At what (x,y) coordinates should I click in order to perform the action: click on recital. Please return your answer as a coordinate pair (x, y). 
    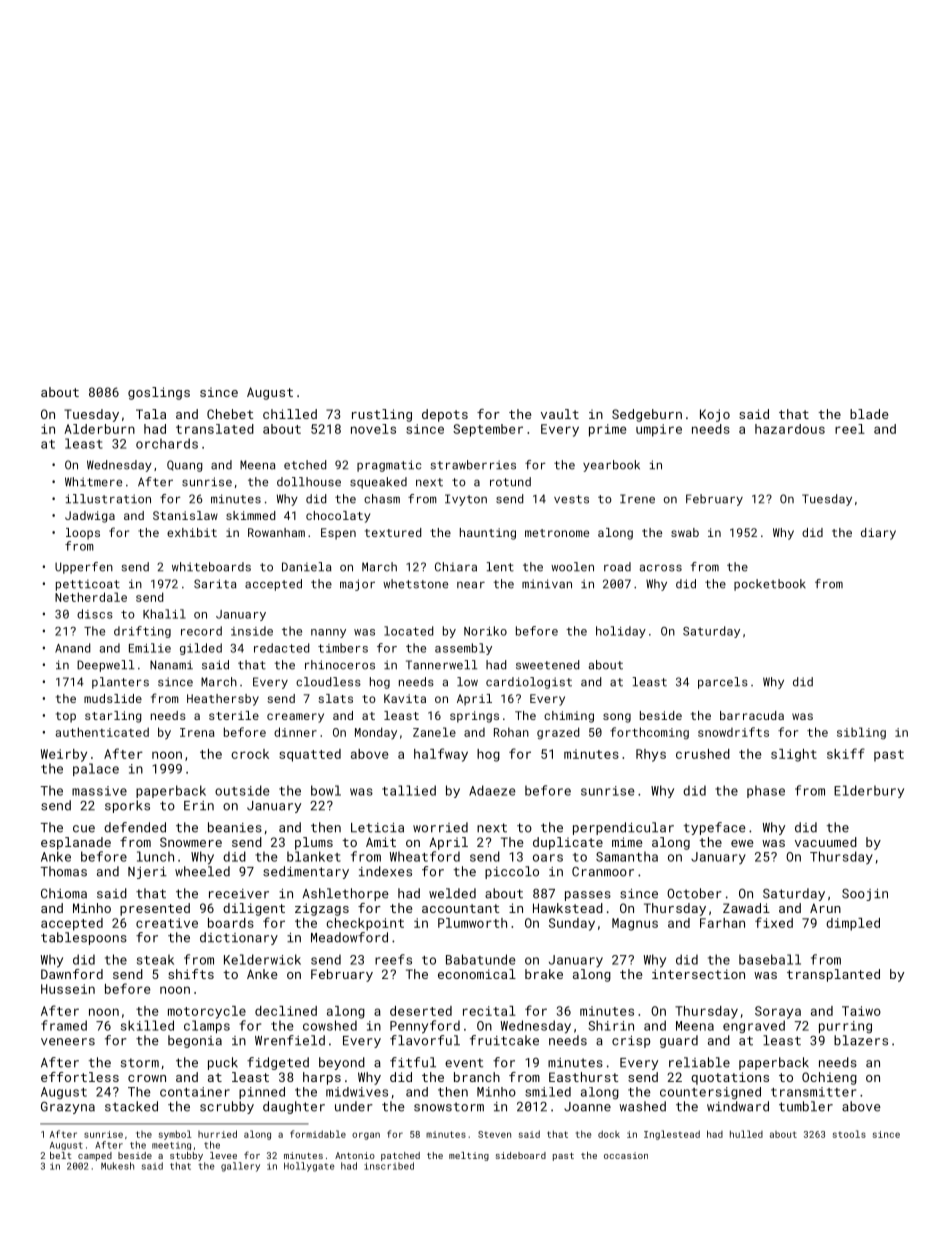
    Looking at the image, I should click on (489, 1011).
